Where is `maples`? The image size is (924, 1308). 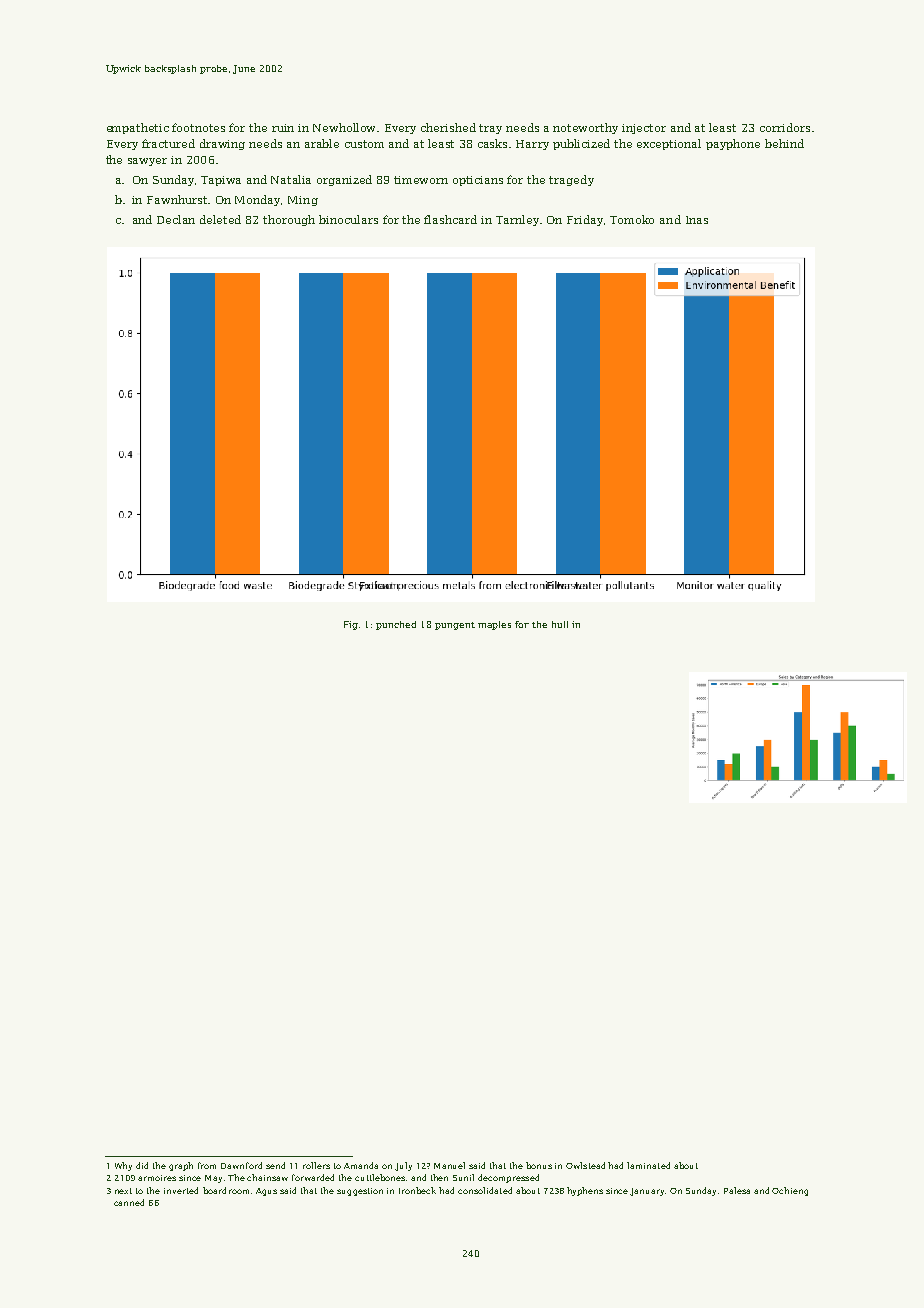 maples is located at coordinates (494, 625).
